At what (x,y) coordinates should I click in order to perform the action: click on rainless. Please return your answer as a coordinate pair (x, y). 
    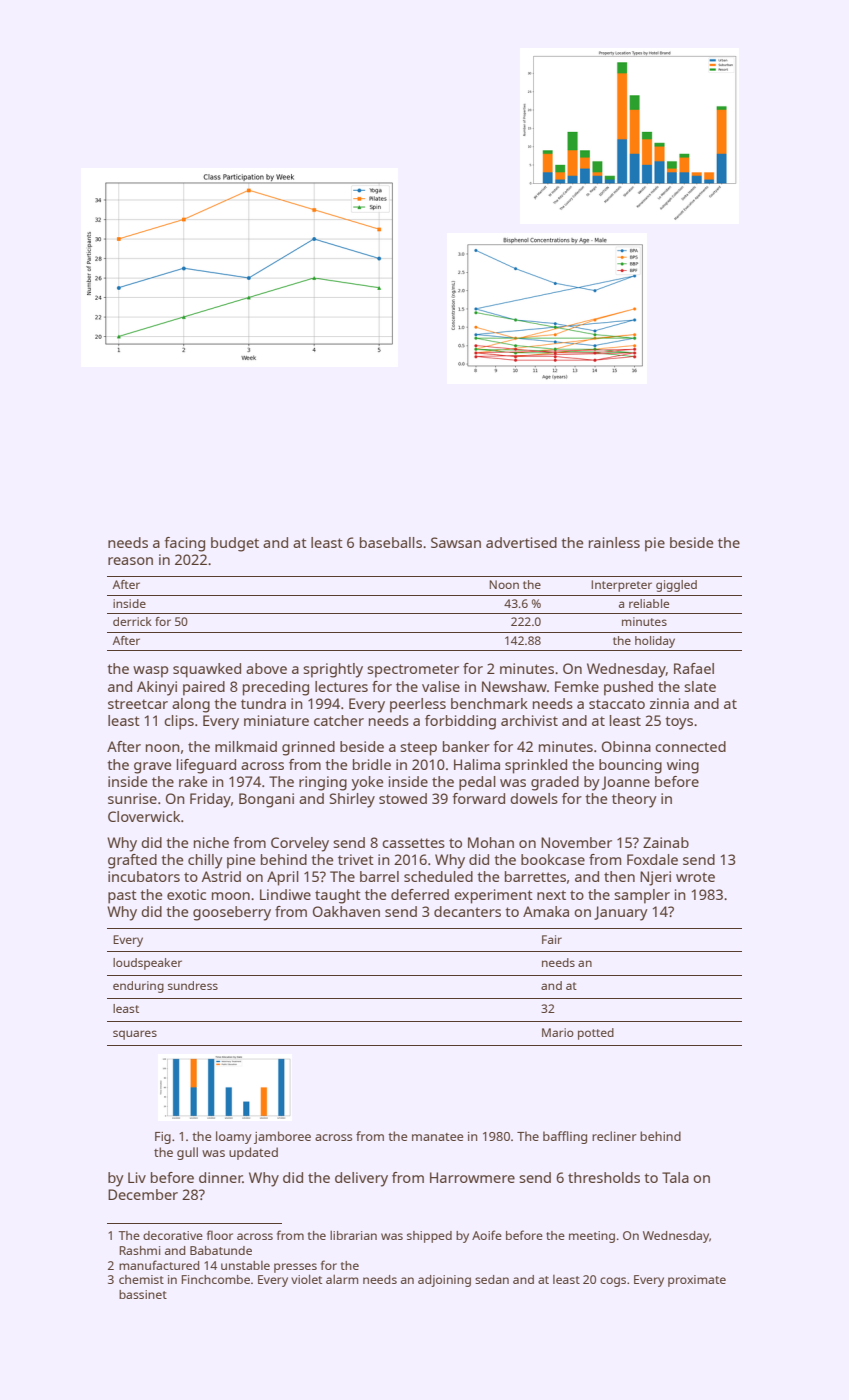
    Looking at the image, I should click on (614, 542).
